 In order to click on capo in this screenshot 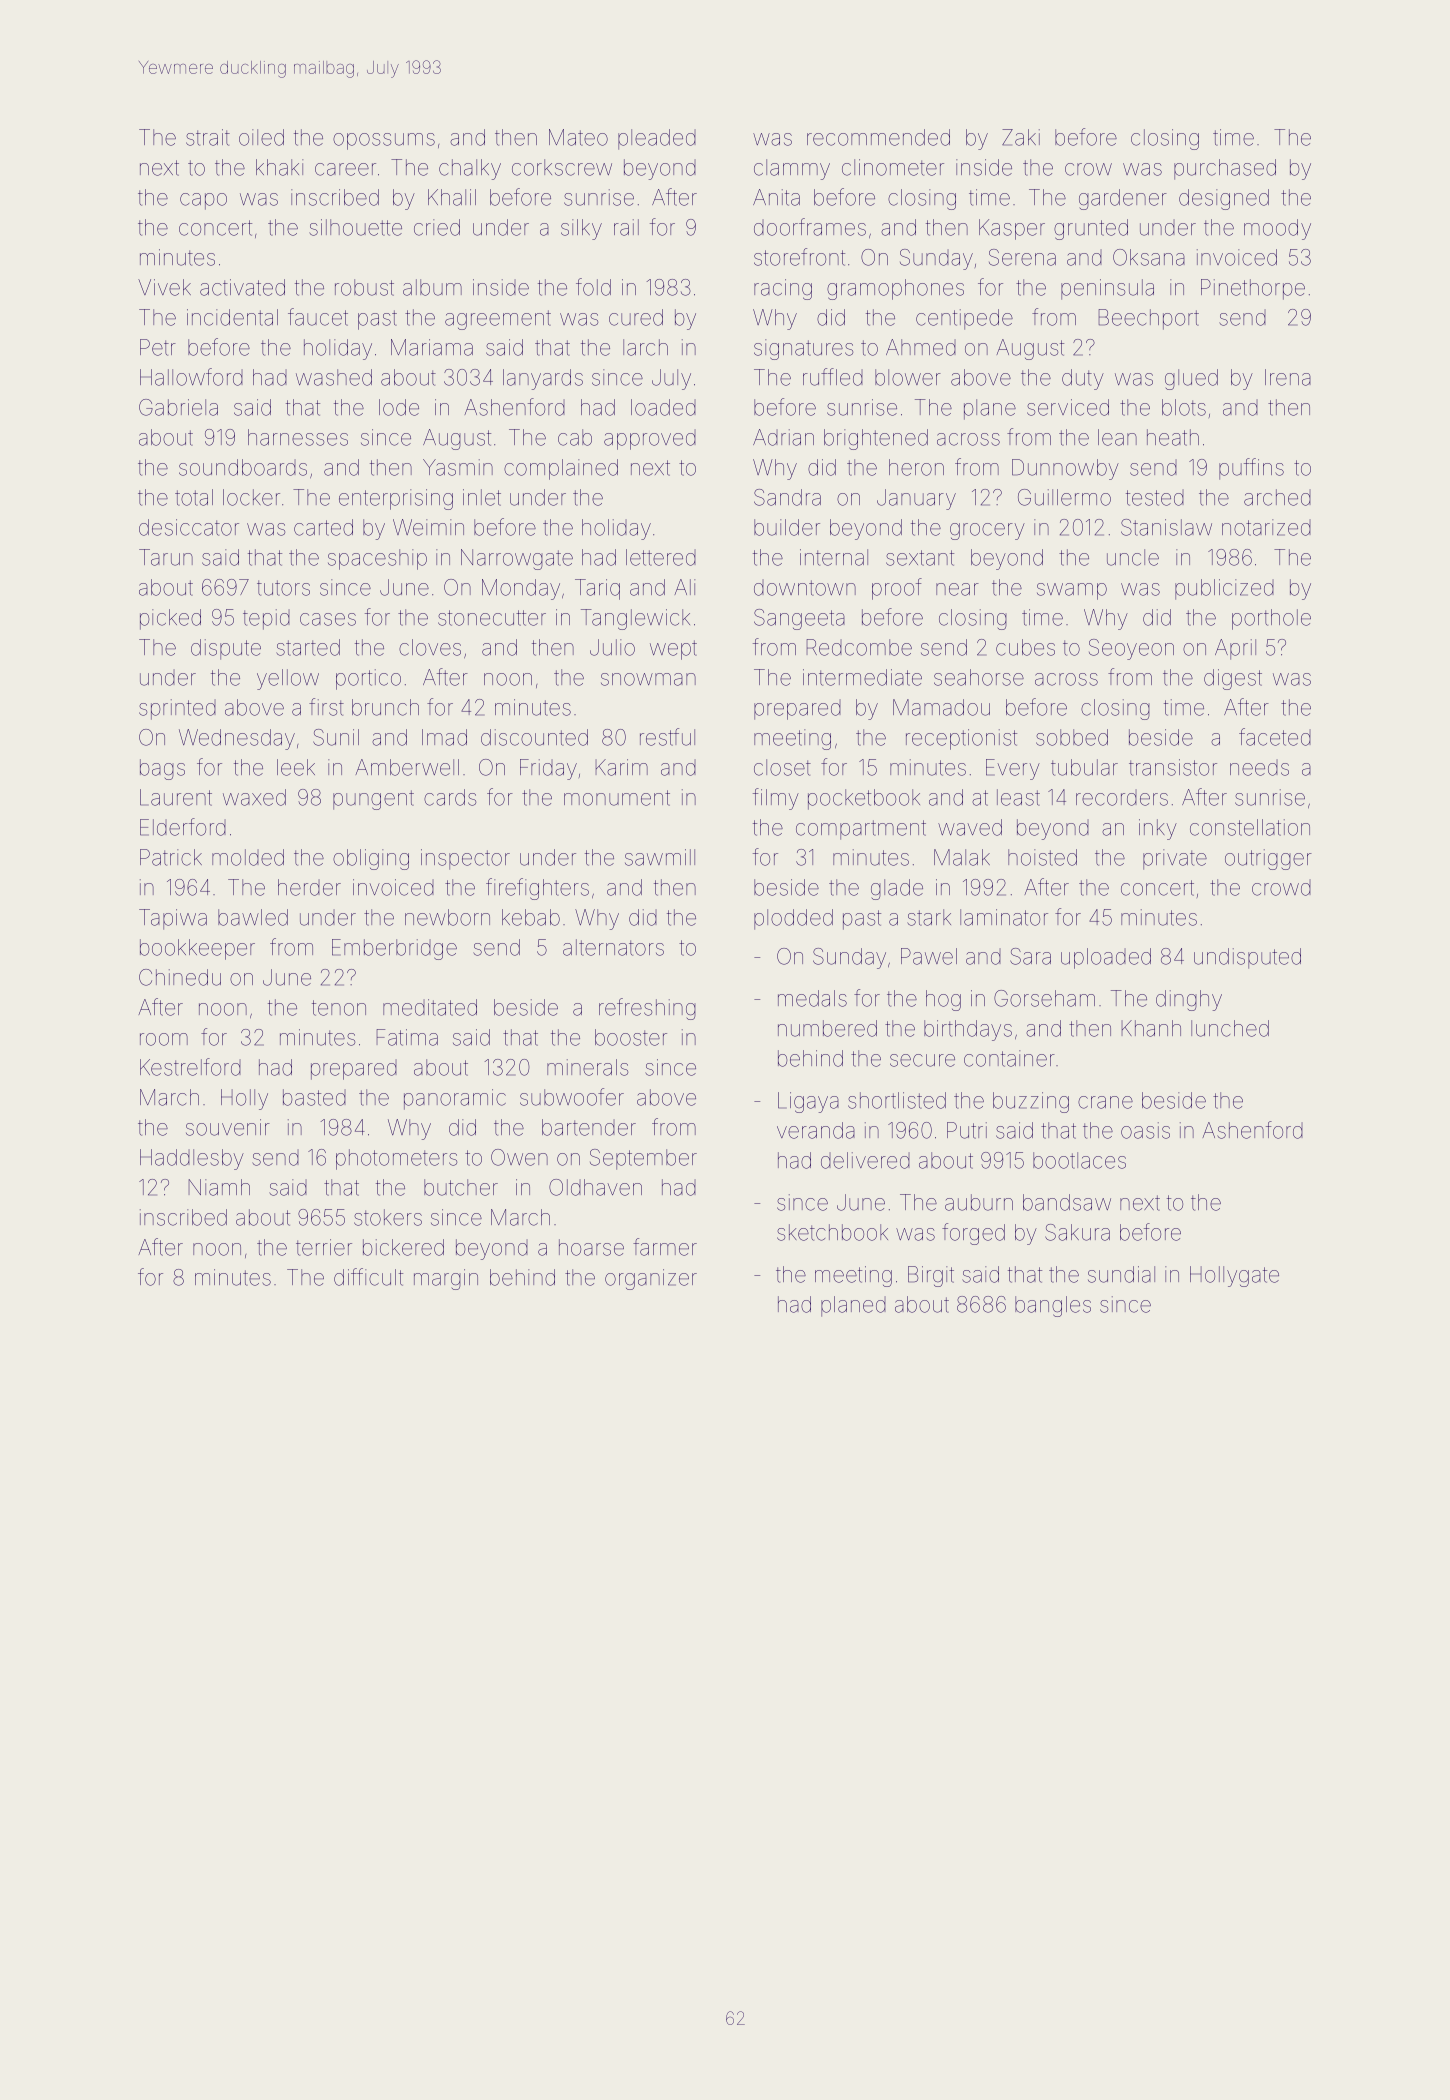, I will do `click(203, 201)`.
